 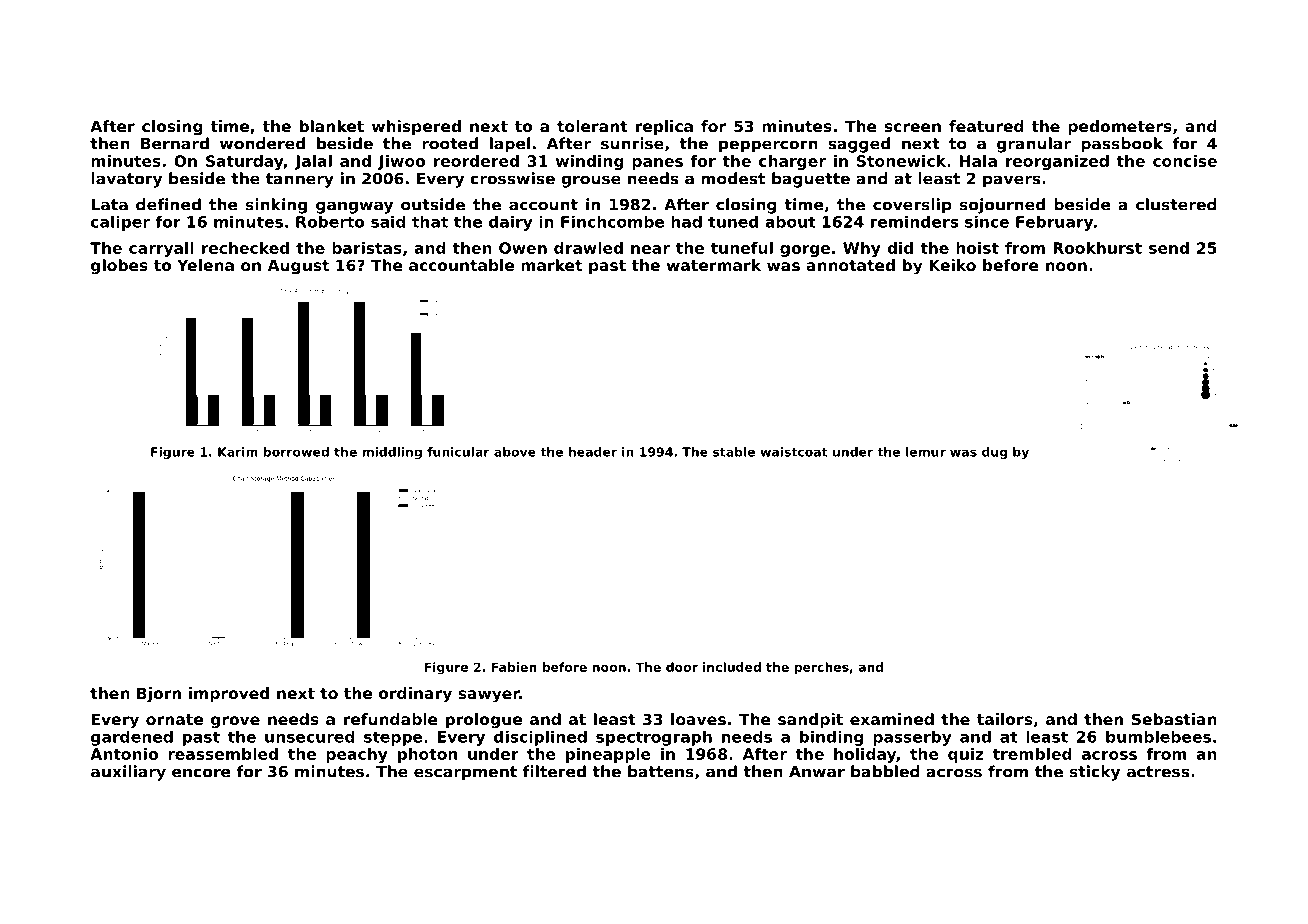 What do you see at coordinates (124, 754) in the screenshot?
I see `Antonio` at bounding box center [124, 754].
